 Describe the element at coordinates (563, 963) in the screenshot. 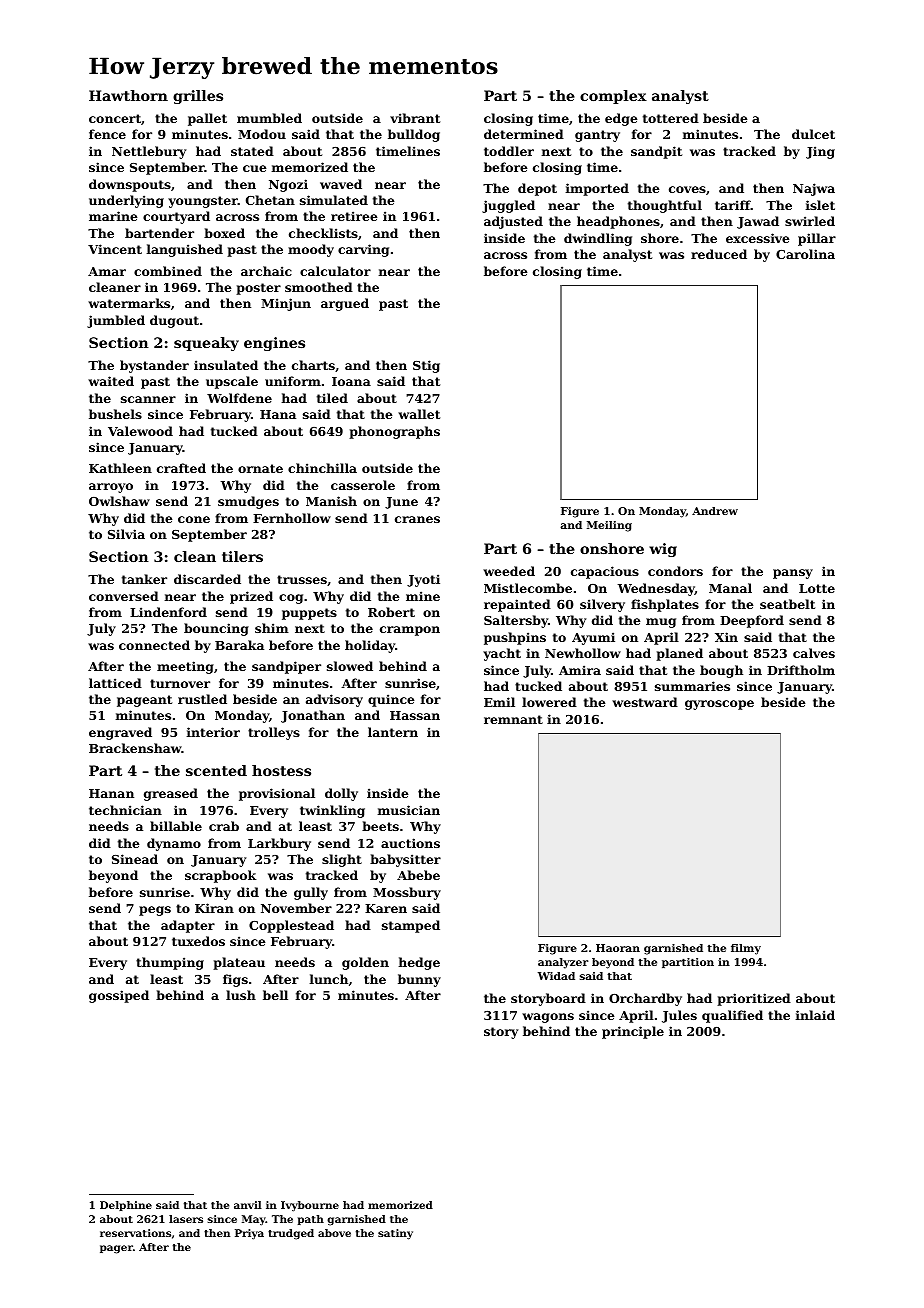

I see `analyzer` at that location.
